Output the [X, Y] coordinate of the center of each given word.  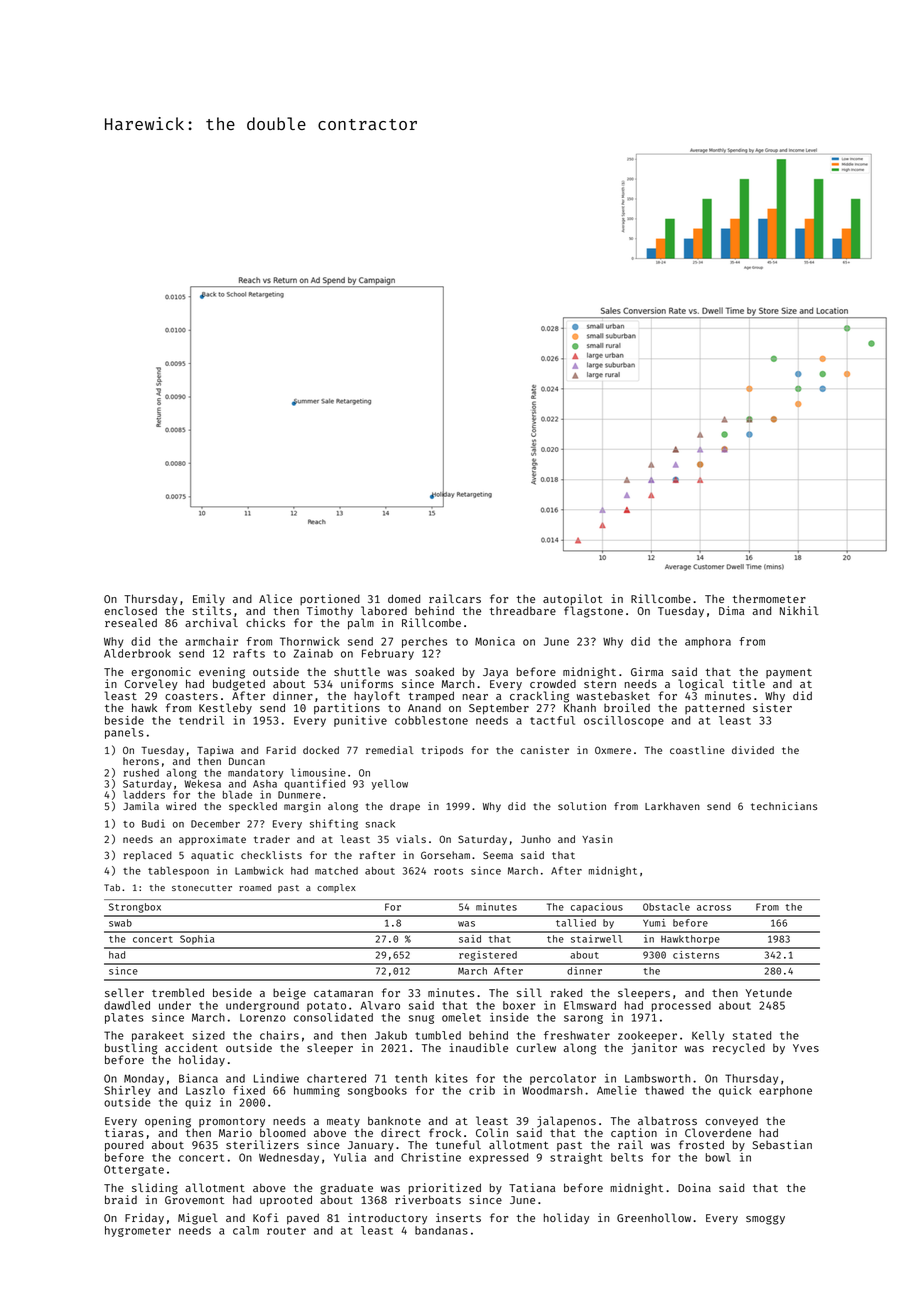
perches [424, 642]
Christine [431, 1157]
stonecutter [202, 888]
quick [735, 1091]
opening [168, 1122]
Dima [731, 610]
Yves [806, 1048]
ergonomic [161, 673]
